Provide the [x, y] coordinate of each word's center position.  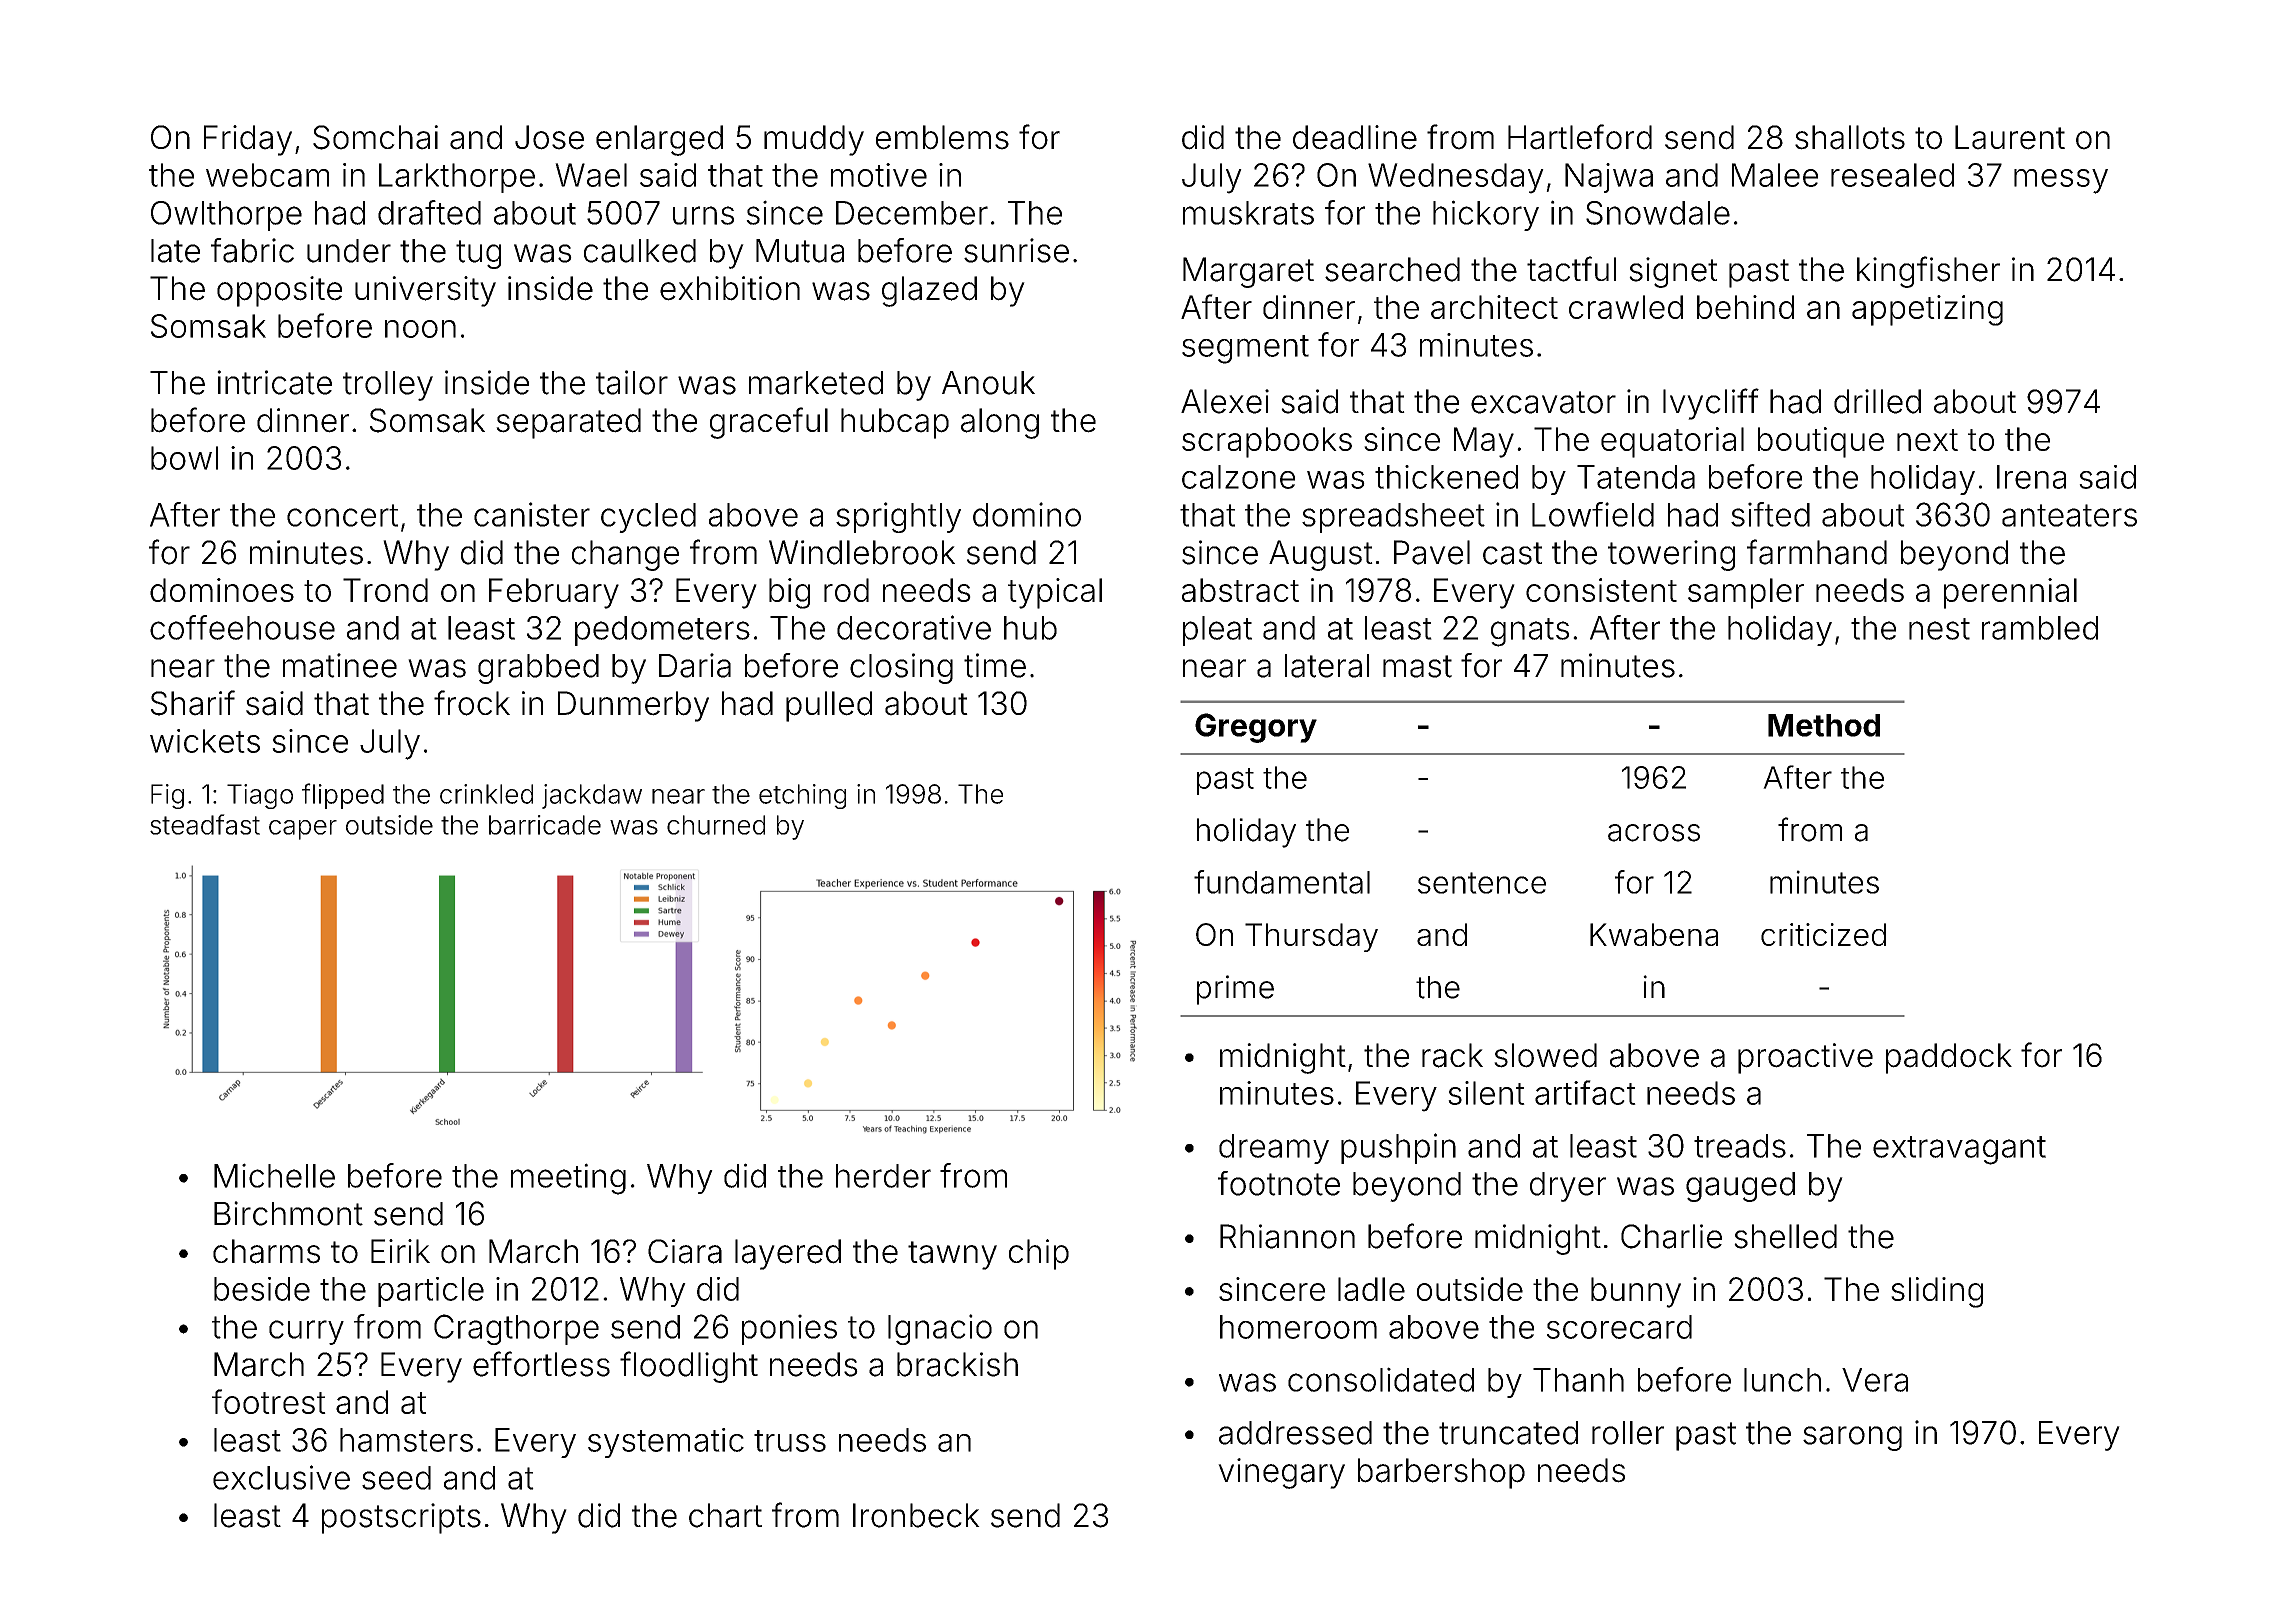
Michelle [274, 1175]
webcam [267, 175]
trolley [388, 386]
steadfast [205, 824]
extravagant [1959, 1150]
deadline [1355, 137]
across [1654, 833]
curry [306, 1332]
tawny [952, 1255]
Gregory [1256, 728]
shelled [1785, 1236]
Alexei [1225, 401]
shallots [1850, 137]
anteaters [2069, 515]
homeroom [1298, 1327]
